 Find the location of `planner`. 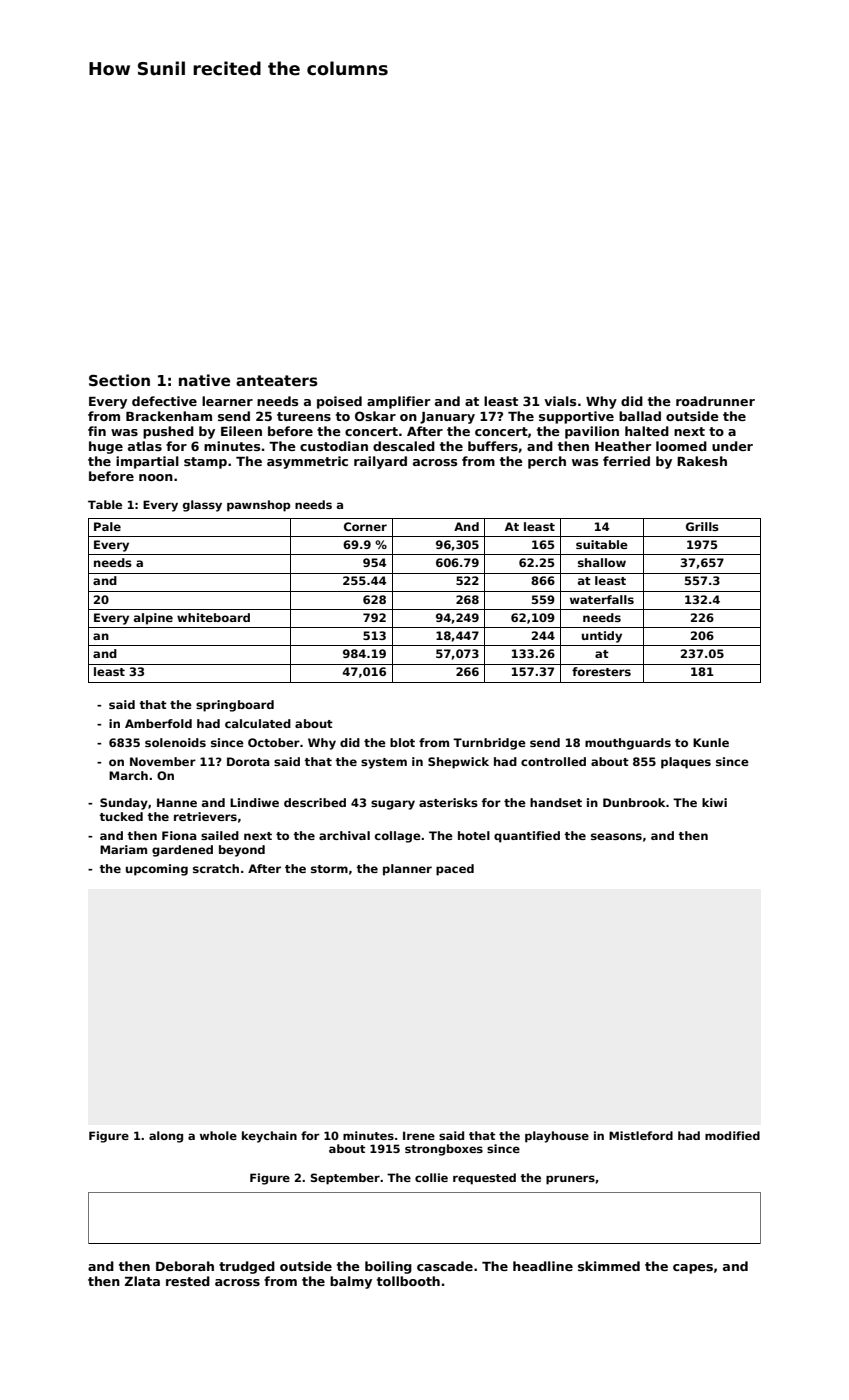

planner is located at coordinates (407, 870).
